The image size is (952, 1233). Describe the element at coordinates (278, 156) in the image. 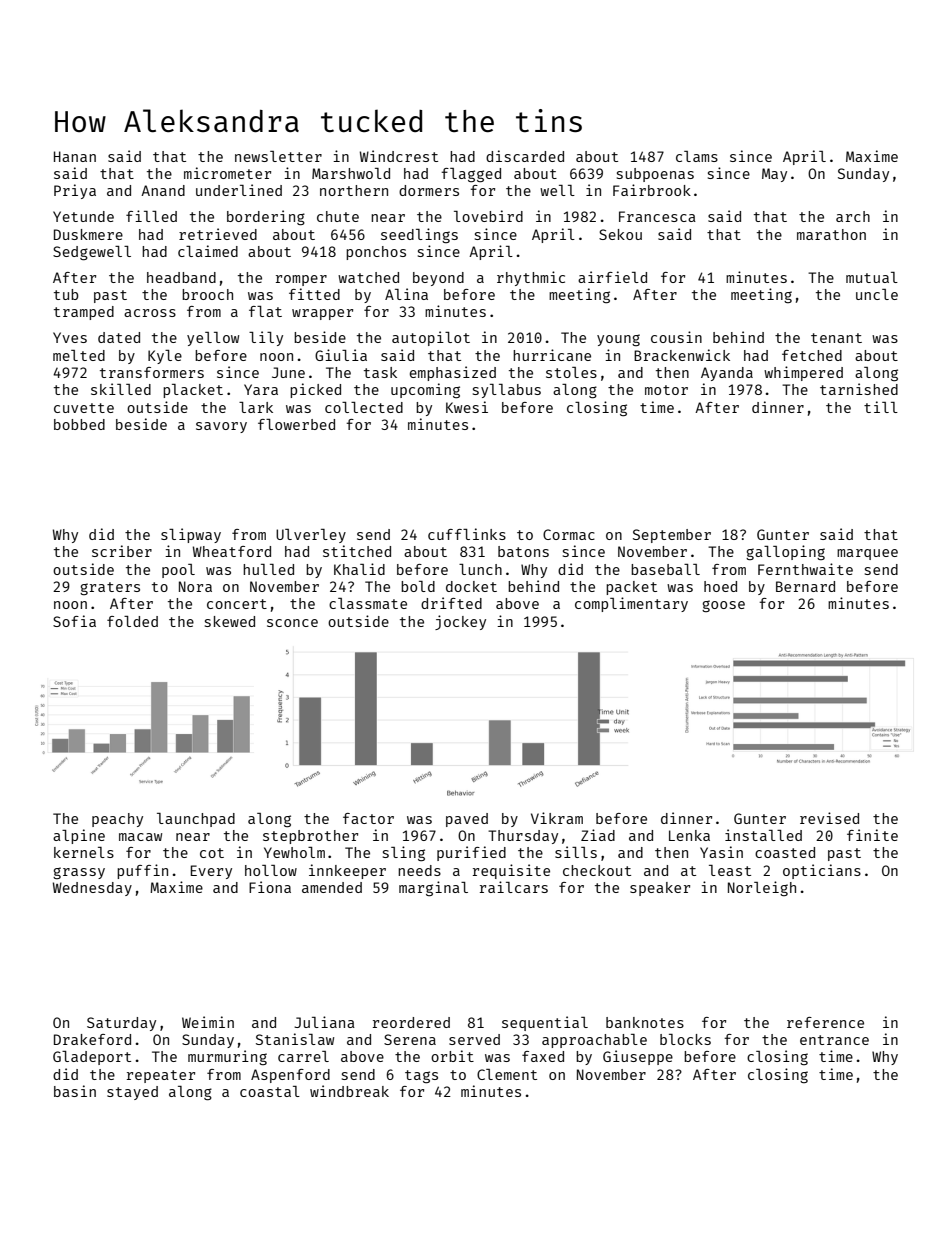

I see `newsletter` at that location.
